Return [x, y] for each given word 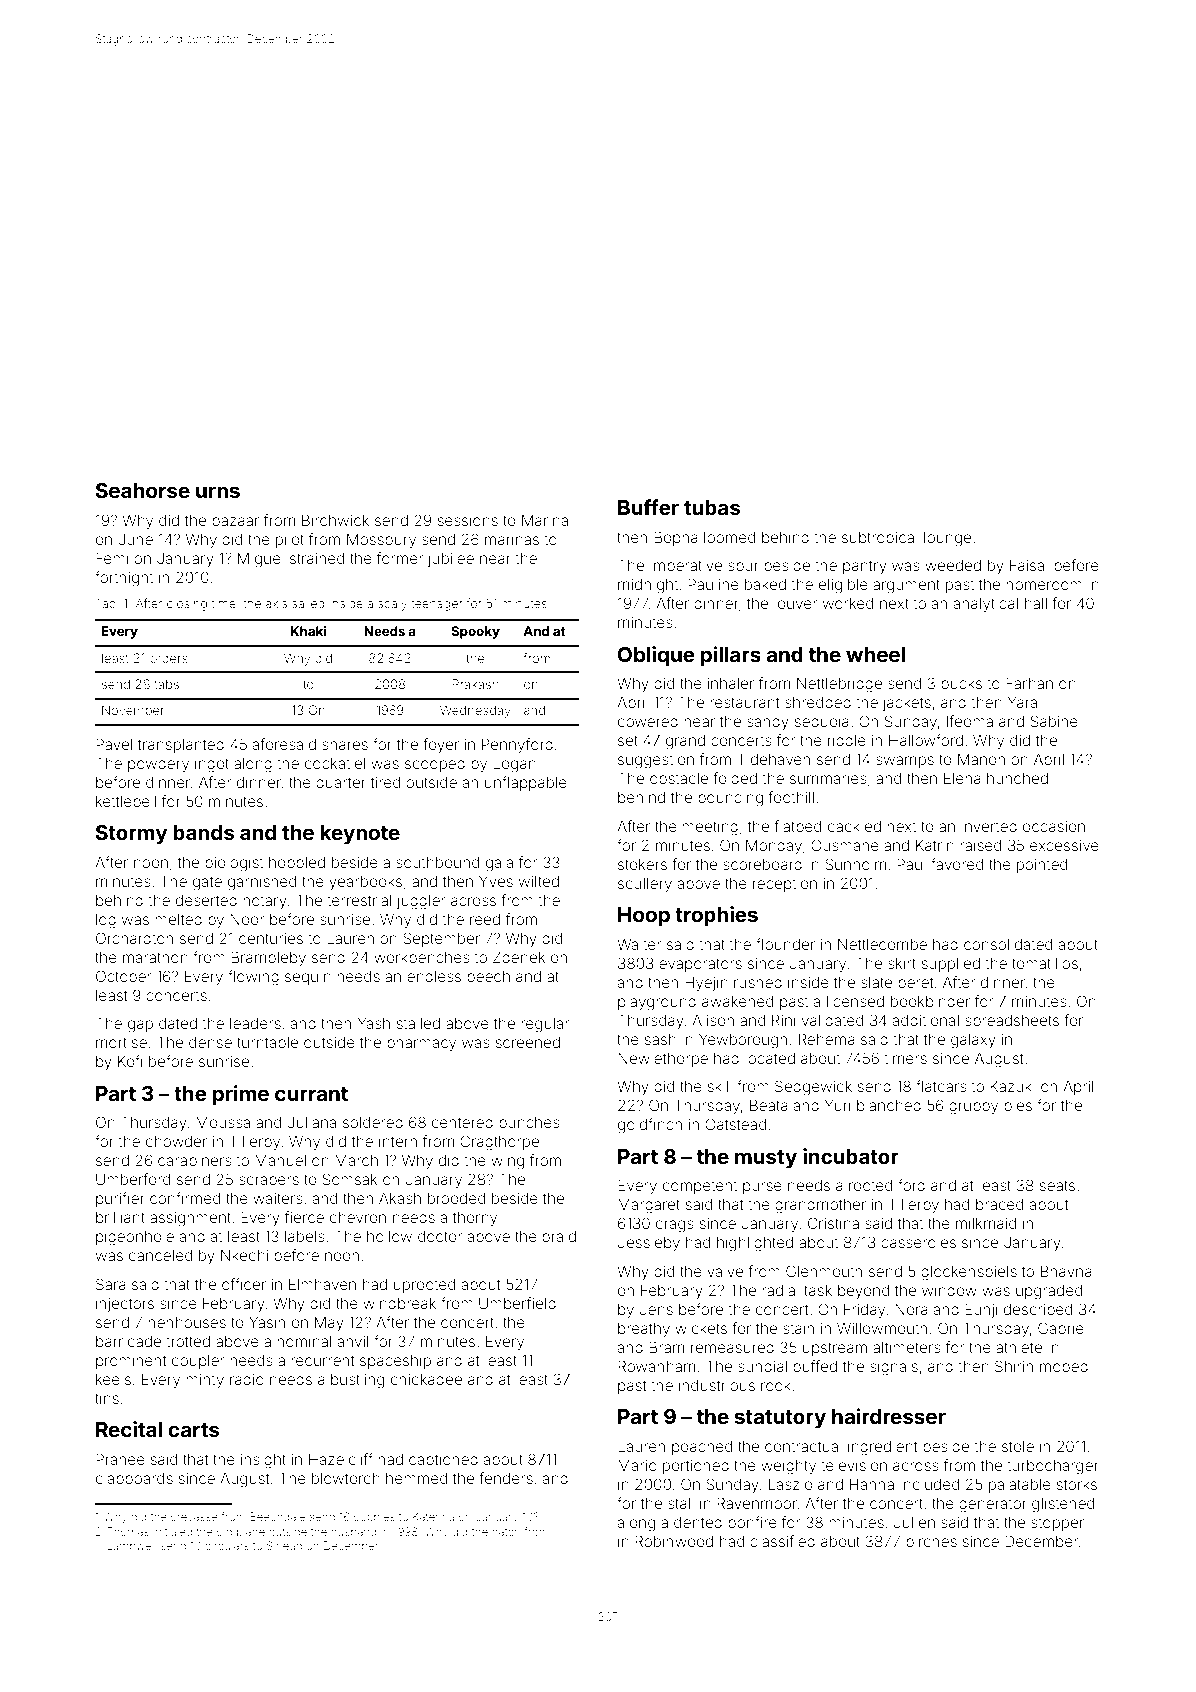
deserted [206, 900]
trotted [188, 1341]
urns [218, 492]
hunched [1017, 778]
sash [660, 1039]
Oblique [656, 656]
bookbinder [930, 1001]
